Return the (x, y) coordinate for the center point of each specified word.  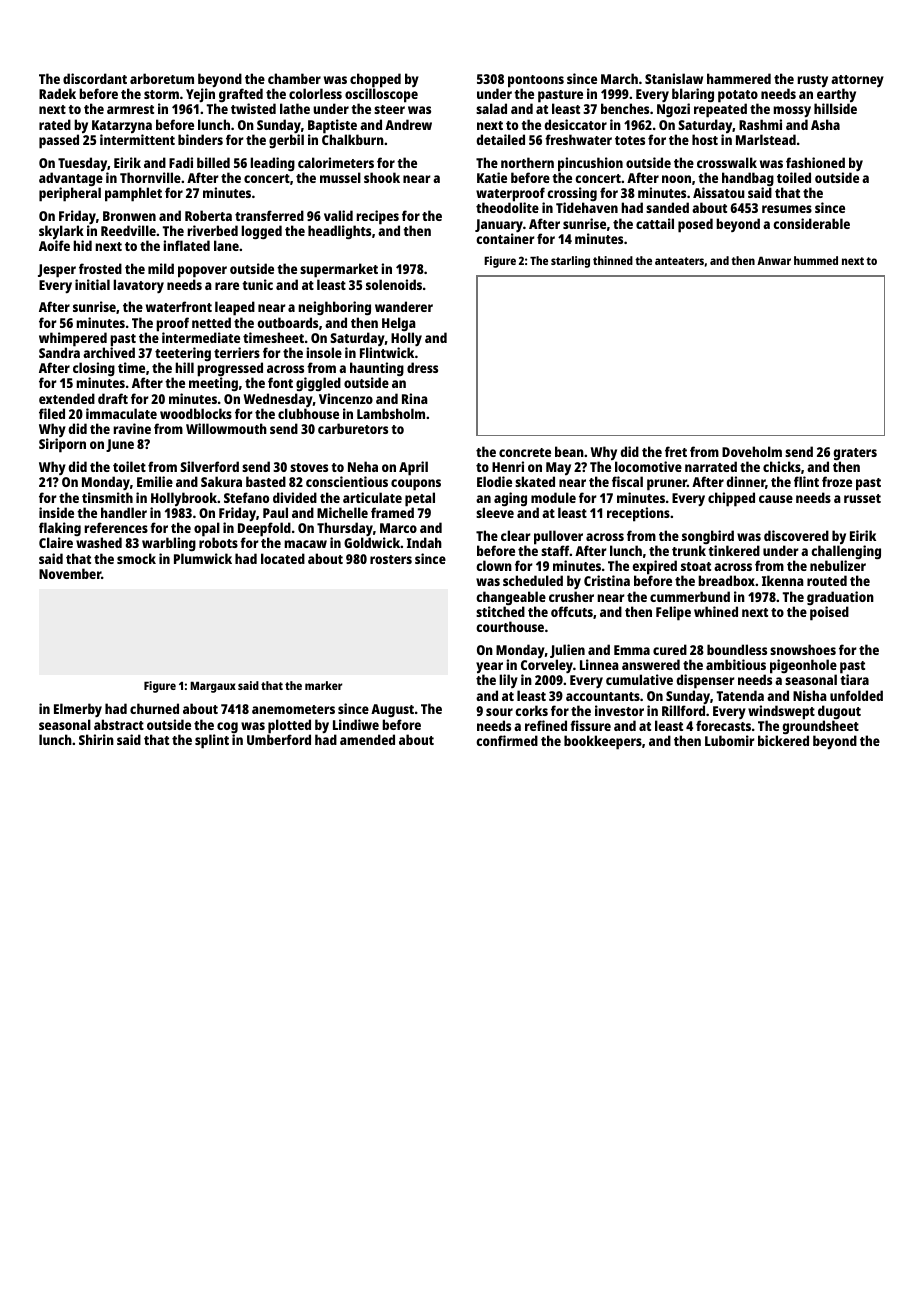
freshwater (578, 139)
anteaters (679, 261)
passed (59, 141)
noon (676, 179)
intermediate (201, 337)
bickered (783, 740)
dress (422, 367)
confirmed (507, 740)
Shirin (96, 739)
